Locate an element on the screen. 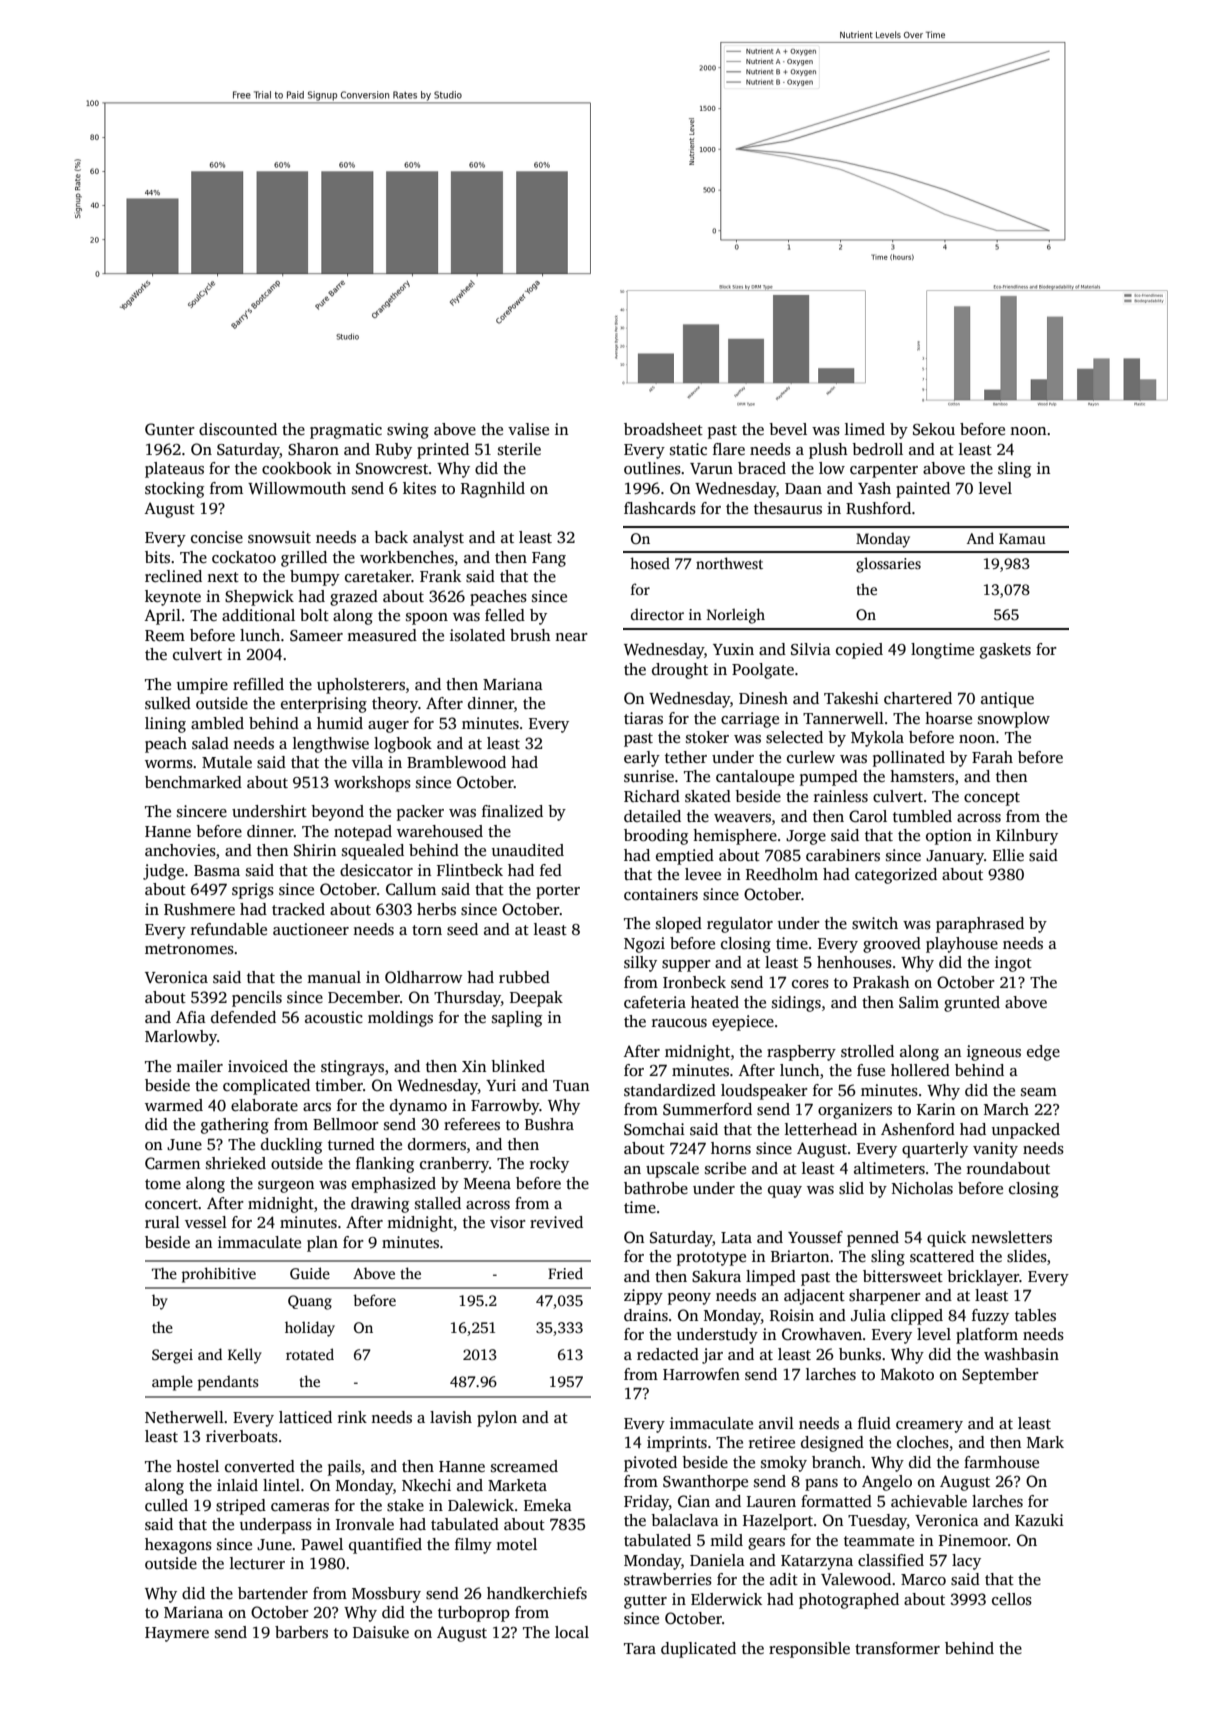  pumped is located at coordinates (829, 778).
